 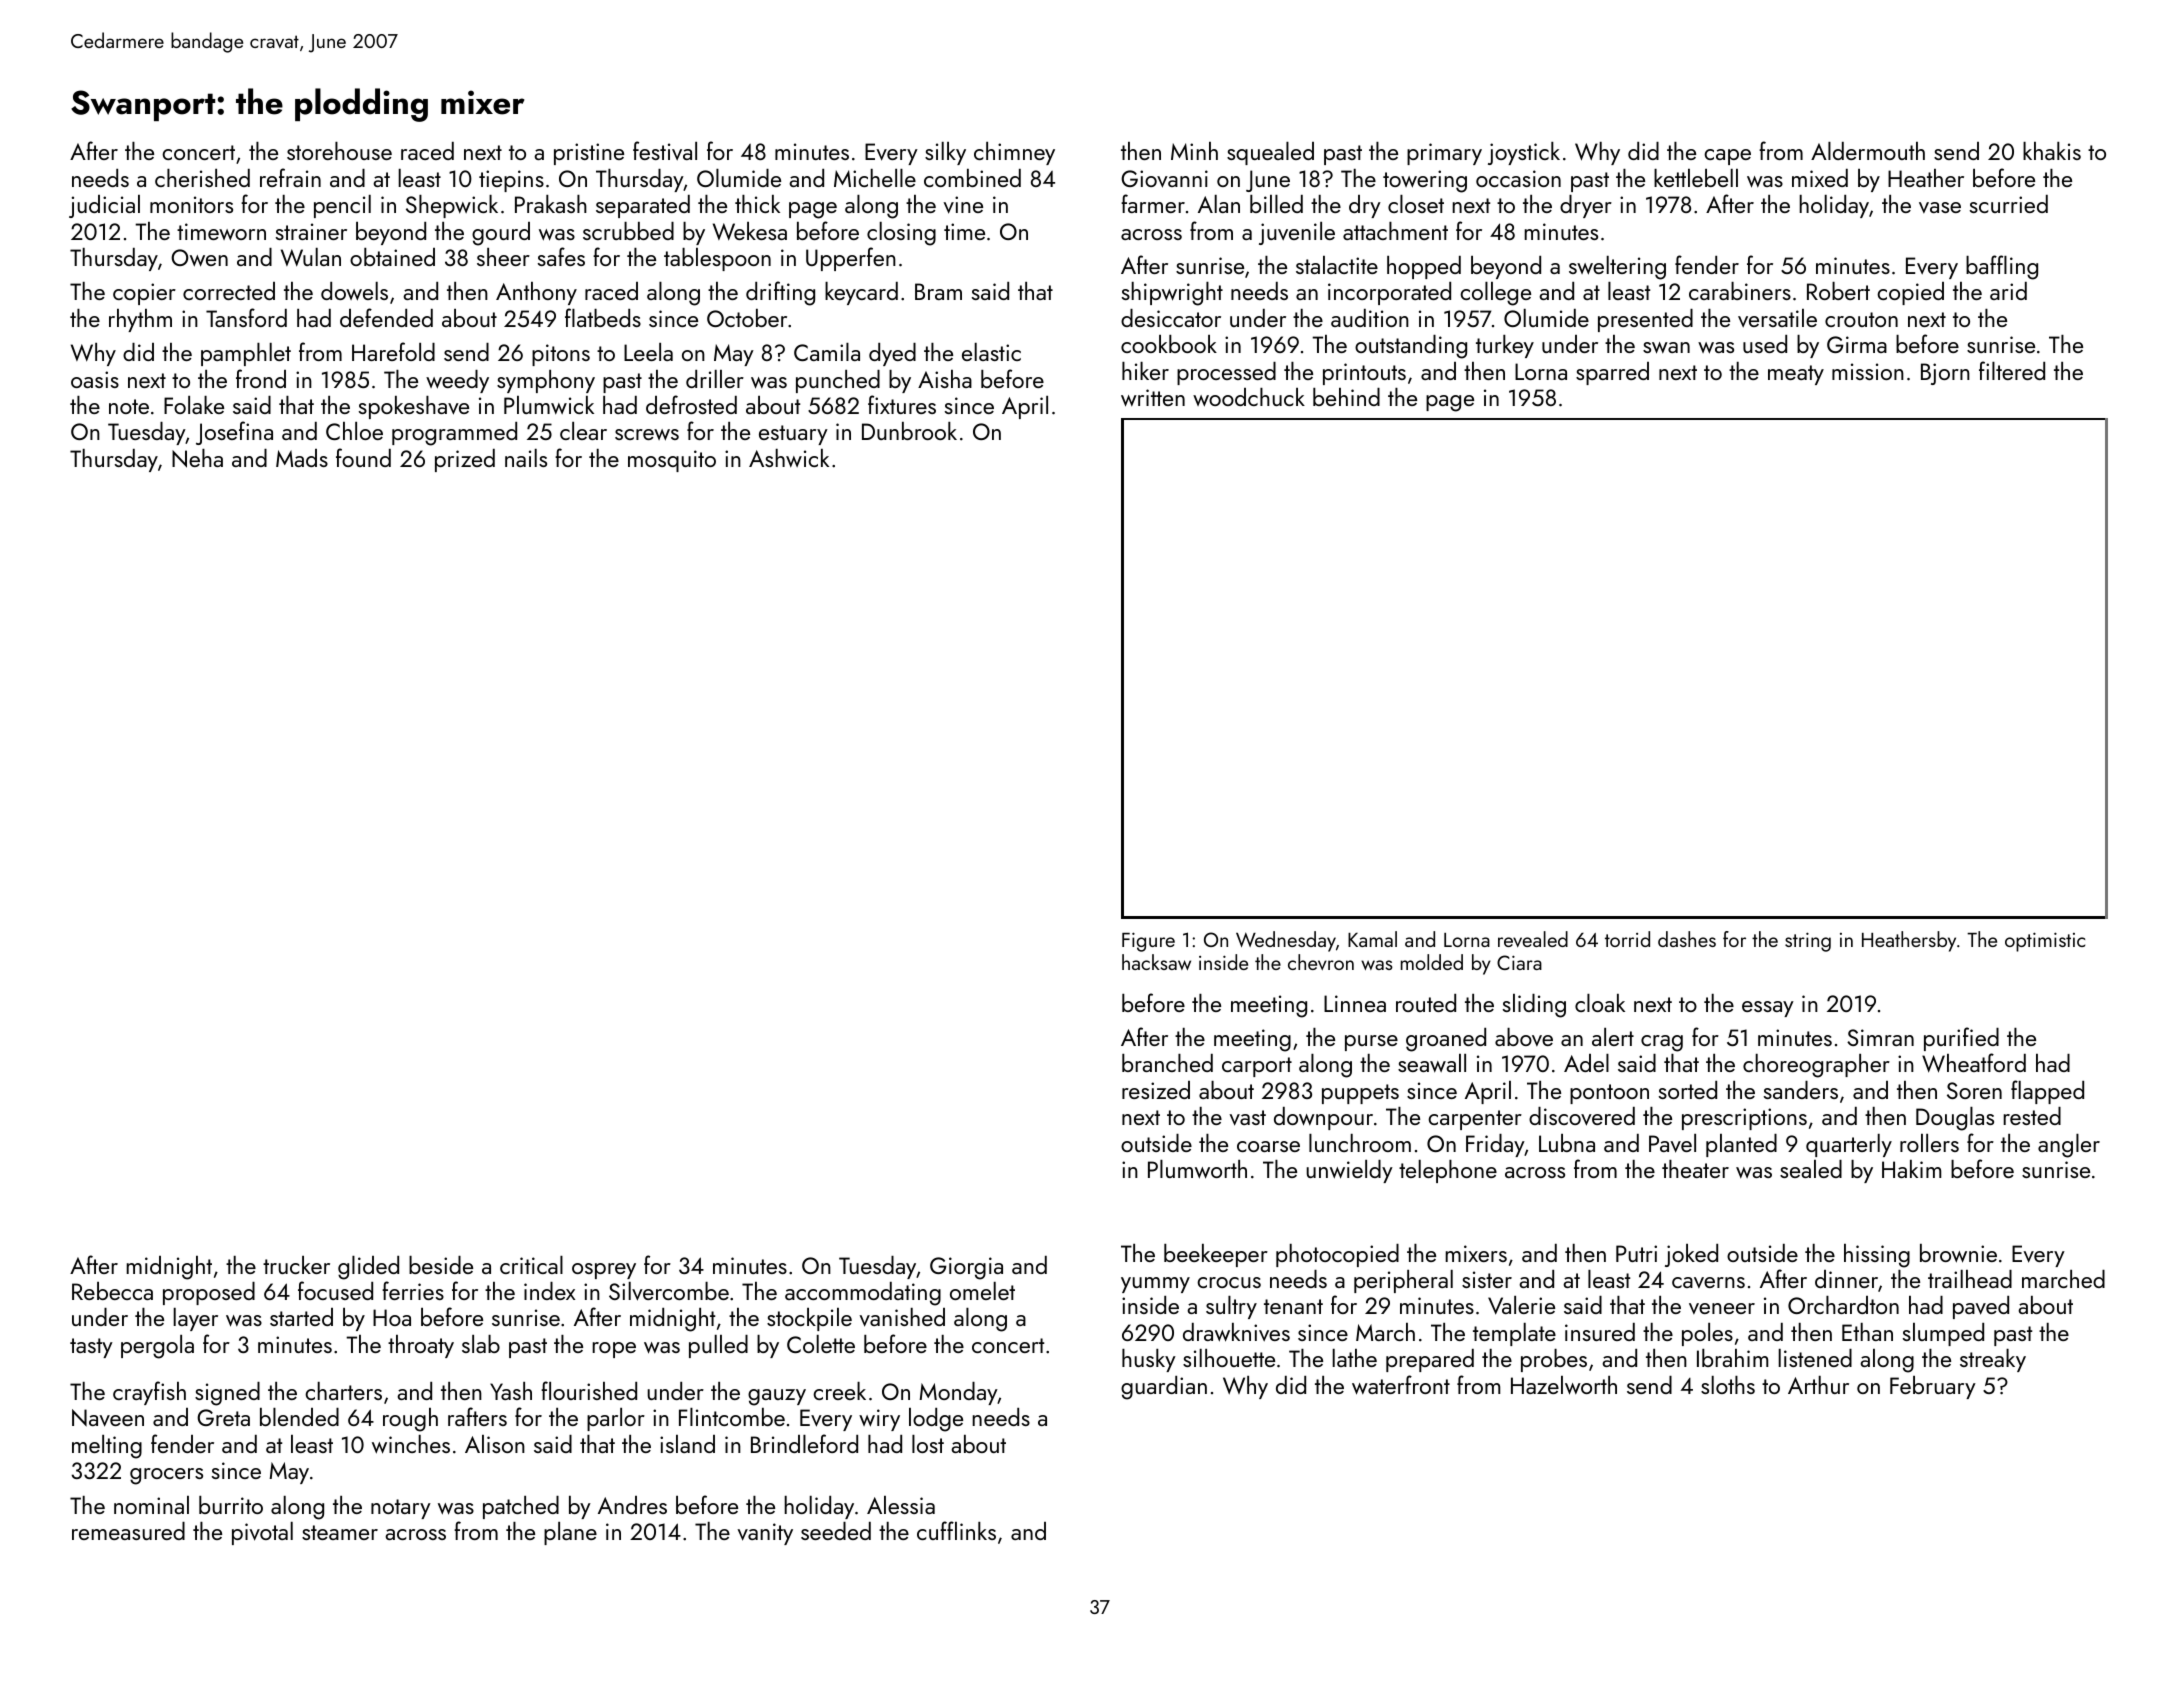 I want to click on silky, so click(x=945, y=153).
